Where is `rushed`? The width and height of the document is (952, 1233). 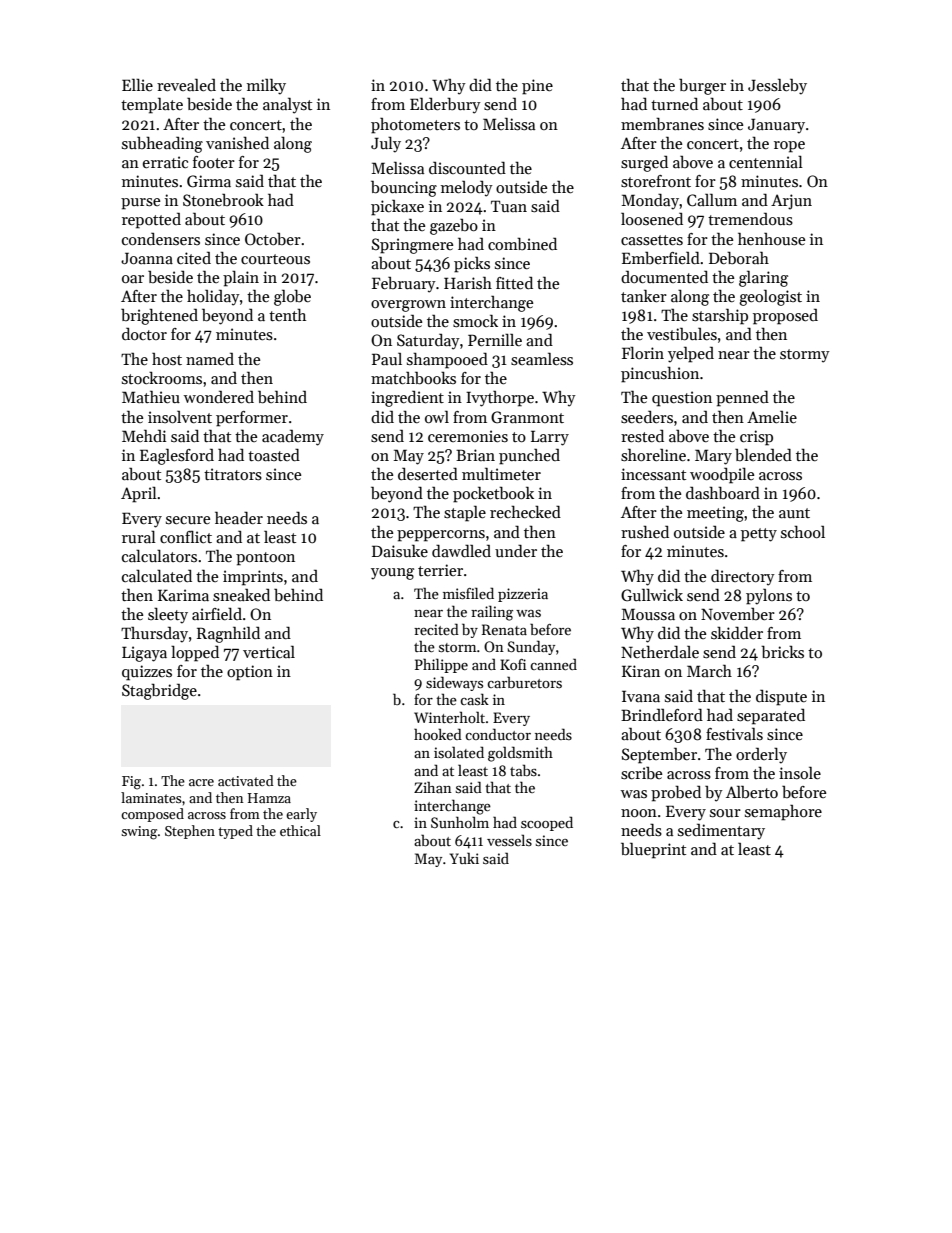 rushed is located at coordinates (645, 531).
